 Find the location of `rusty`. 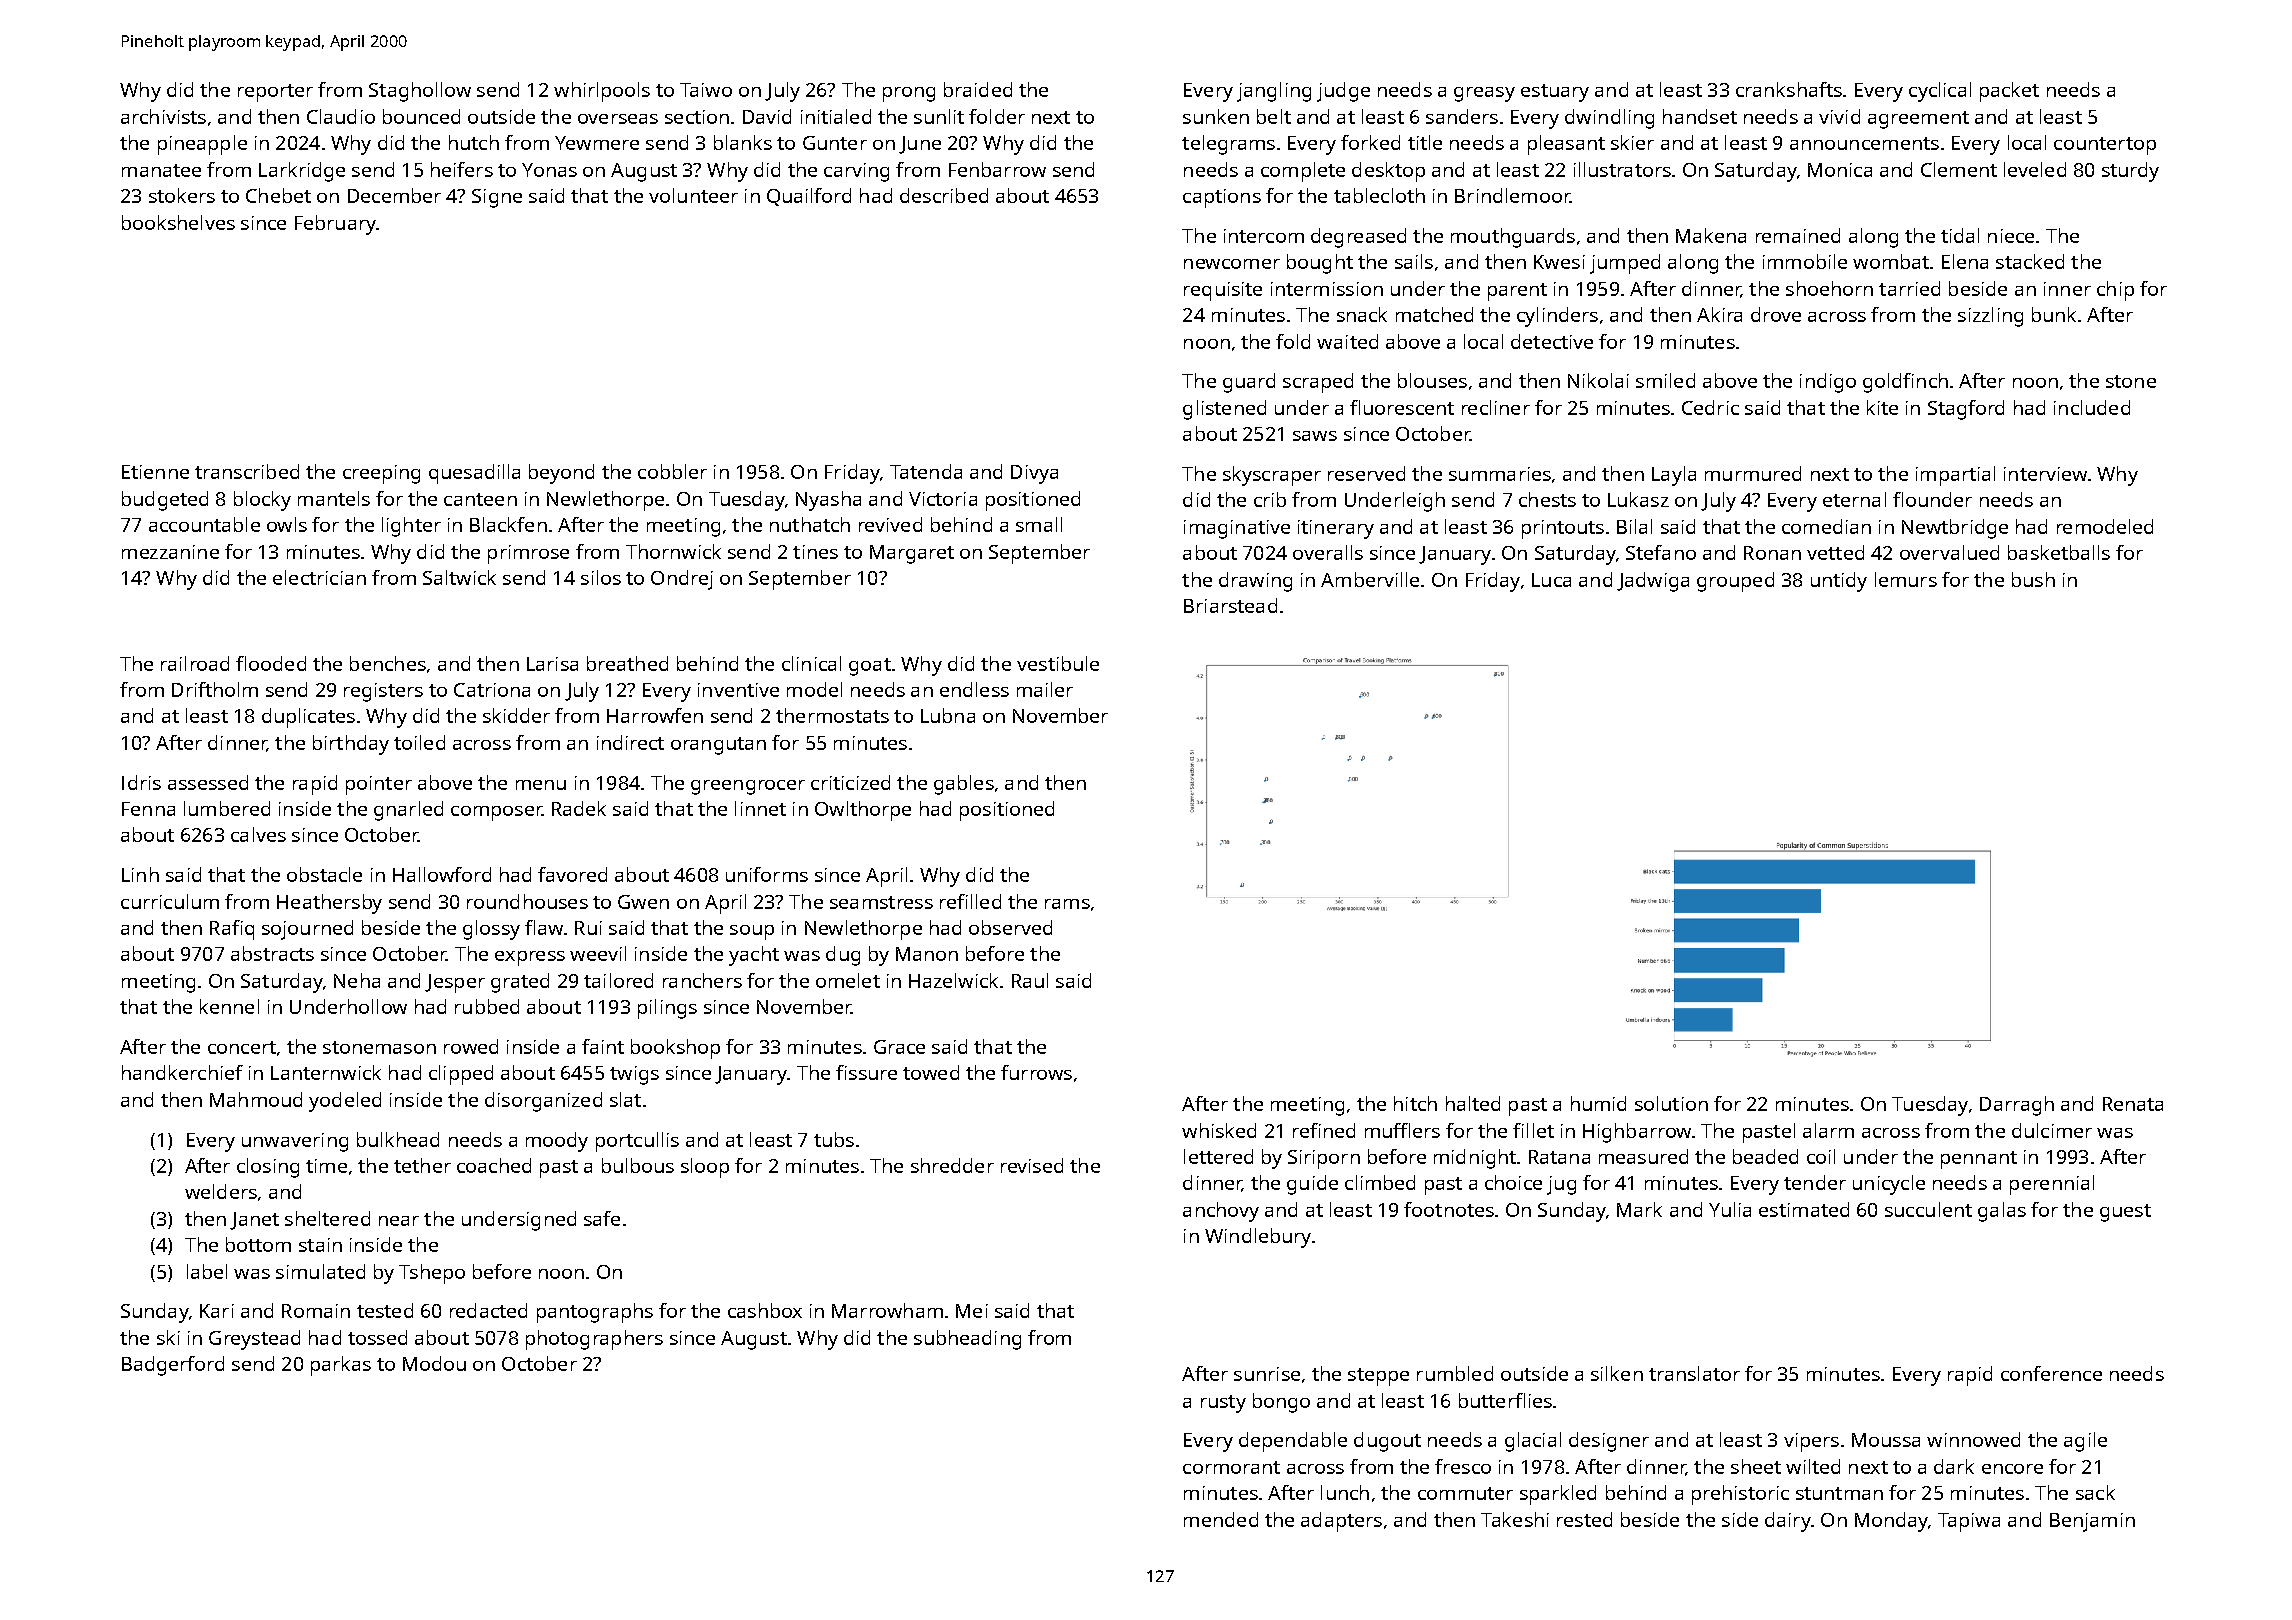

rusty is located at coordinates (1223, 1404).
